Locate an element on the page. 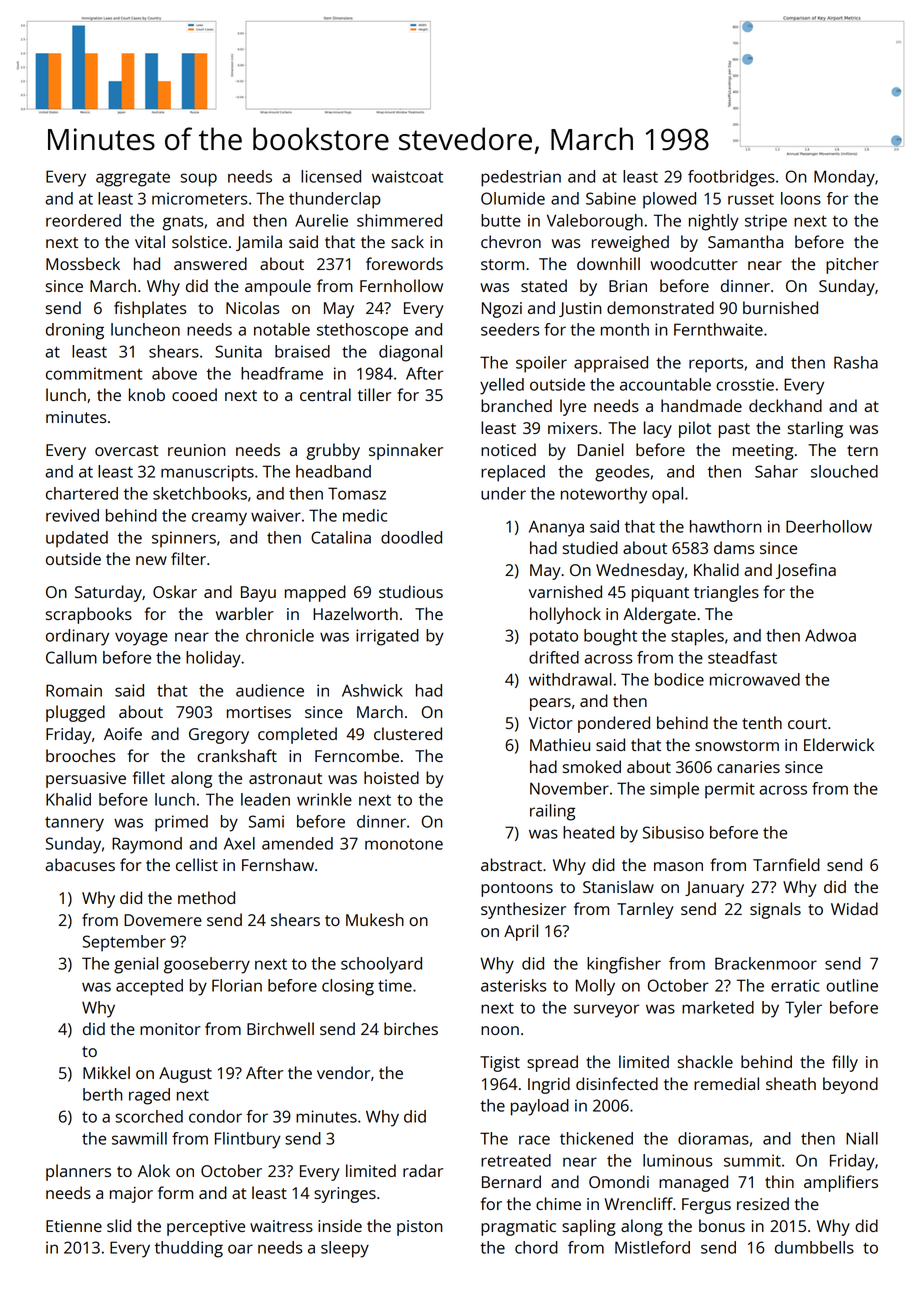 Image resolution: width=924 pixels, height=1308 pixels. hoisted is located at coordinates (391, 777).
